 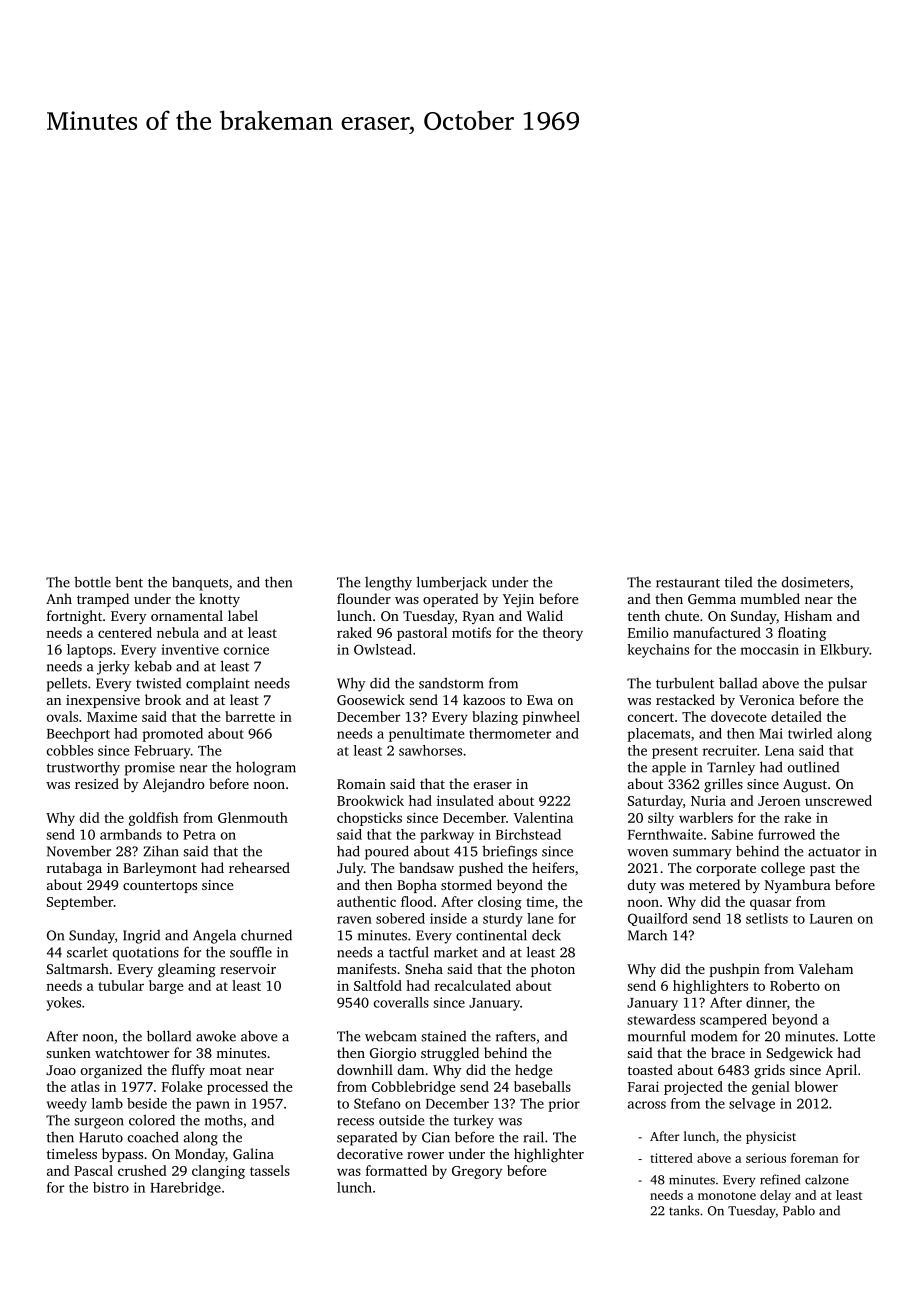 I want to click on sunken, so click(x=68, y=1052).
